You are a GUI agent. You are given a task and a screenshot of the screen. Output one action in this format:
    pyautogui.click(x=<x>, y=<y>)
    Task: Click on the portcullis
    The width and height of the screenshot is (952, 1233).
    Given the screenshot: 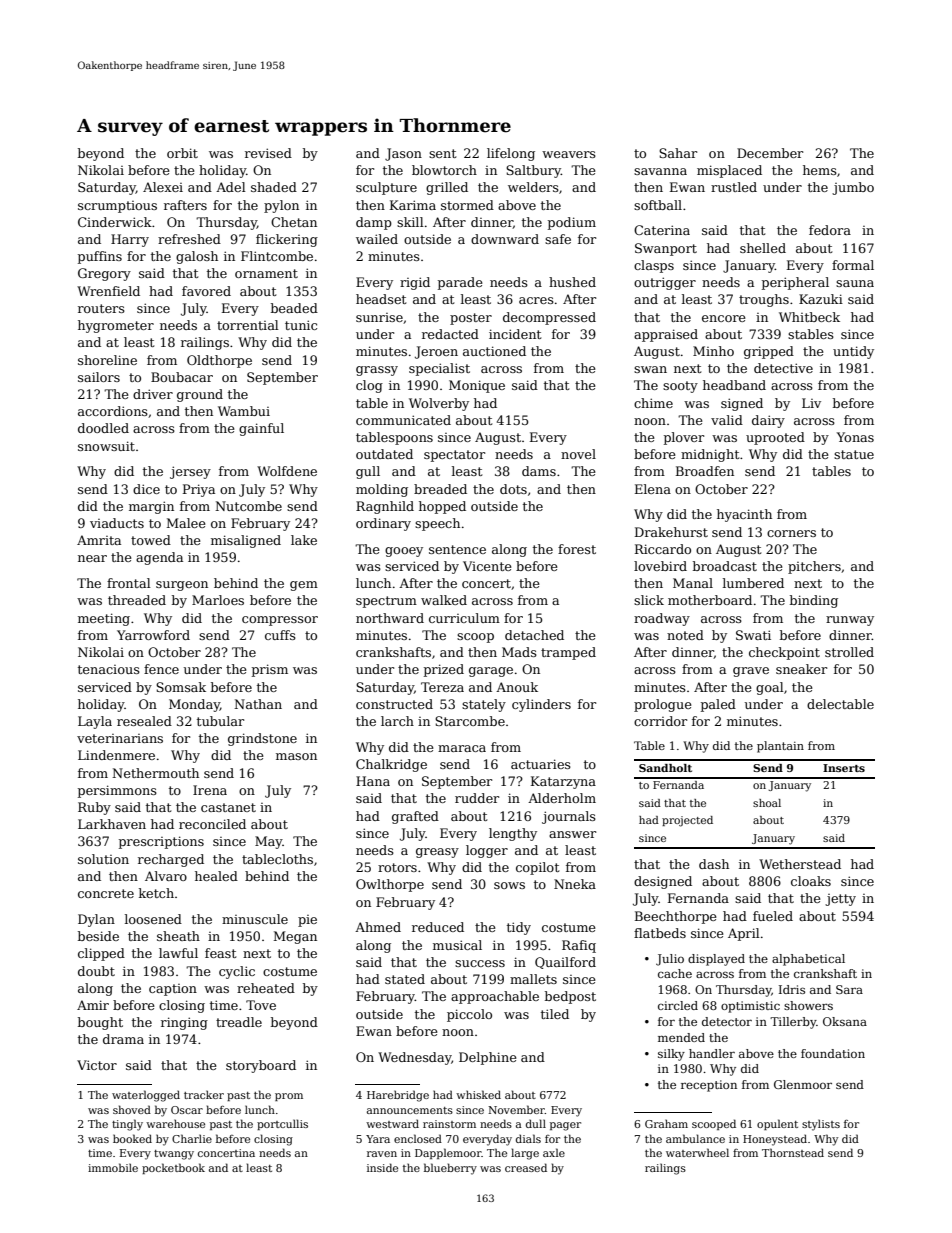 What is the action you would take?
    pyautogui.click(x=282, y=1124)
